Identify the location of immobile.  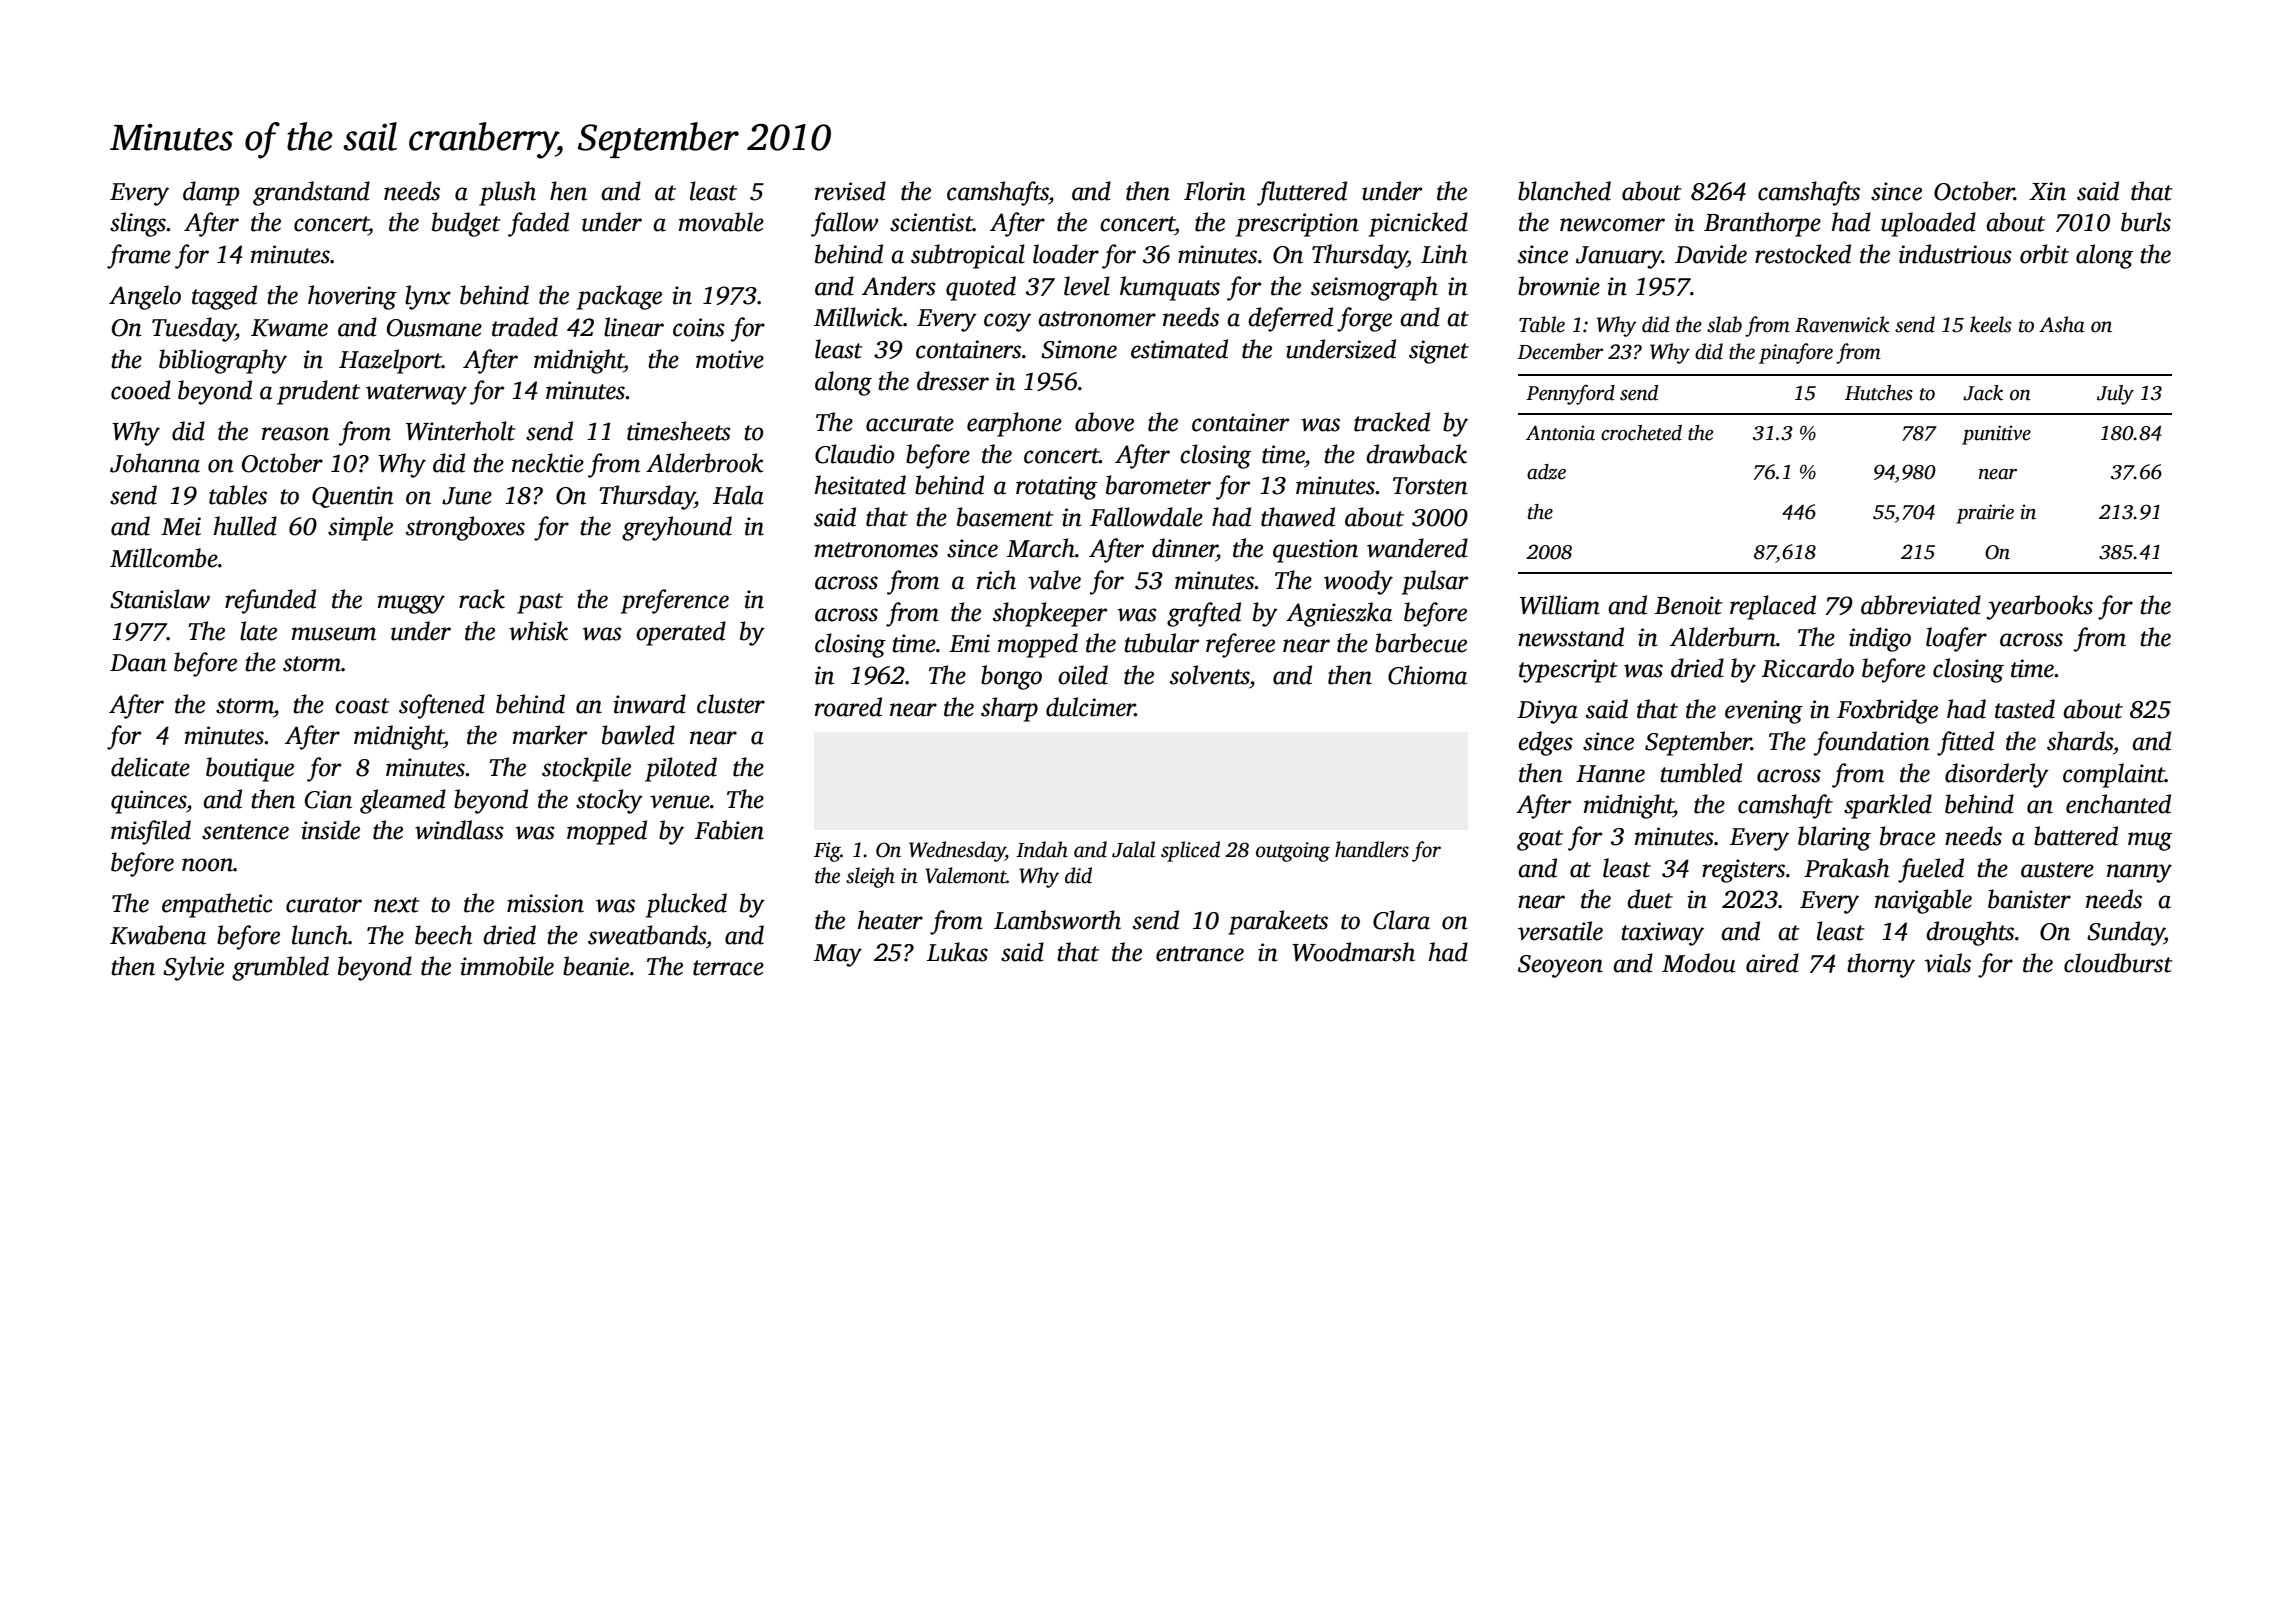
(507, 966).
